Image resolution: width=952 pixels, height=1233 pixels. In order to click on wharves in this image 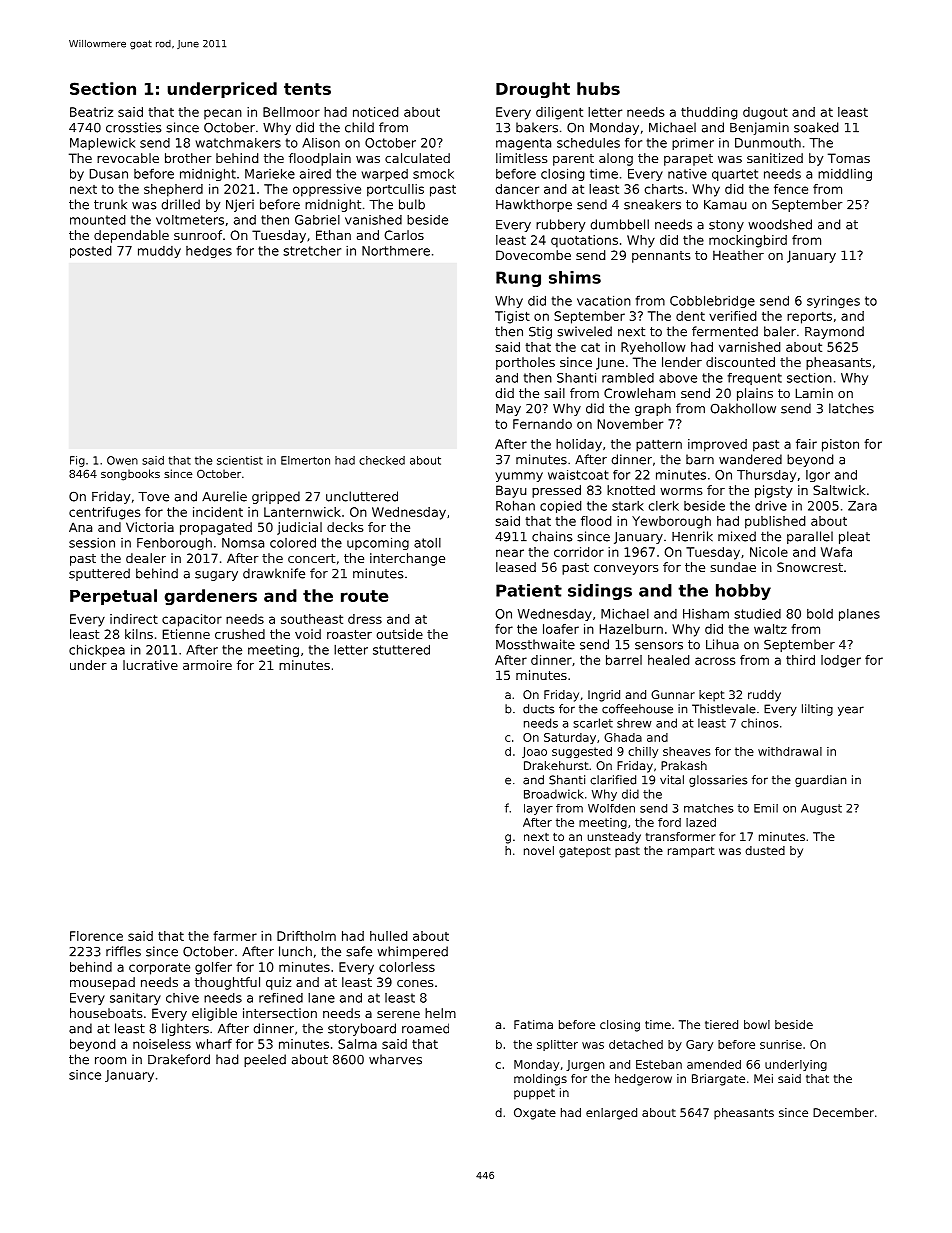, I will do `click(395, 1059)`.
